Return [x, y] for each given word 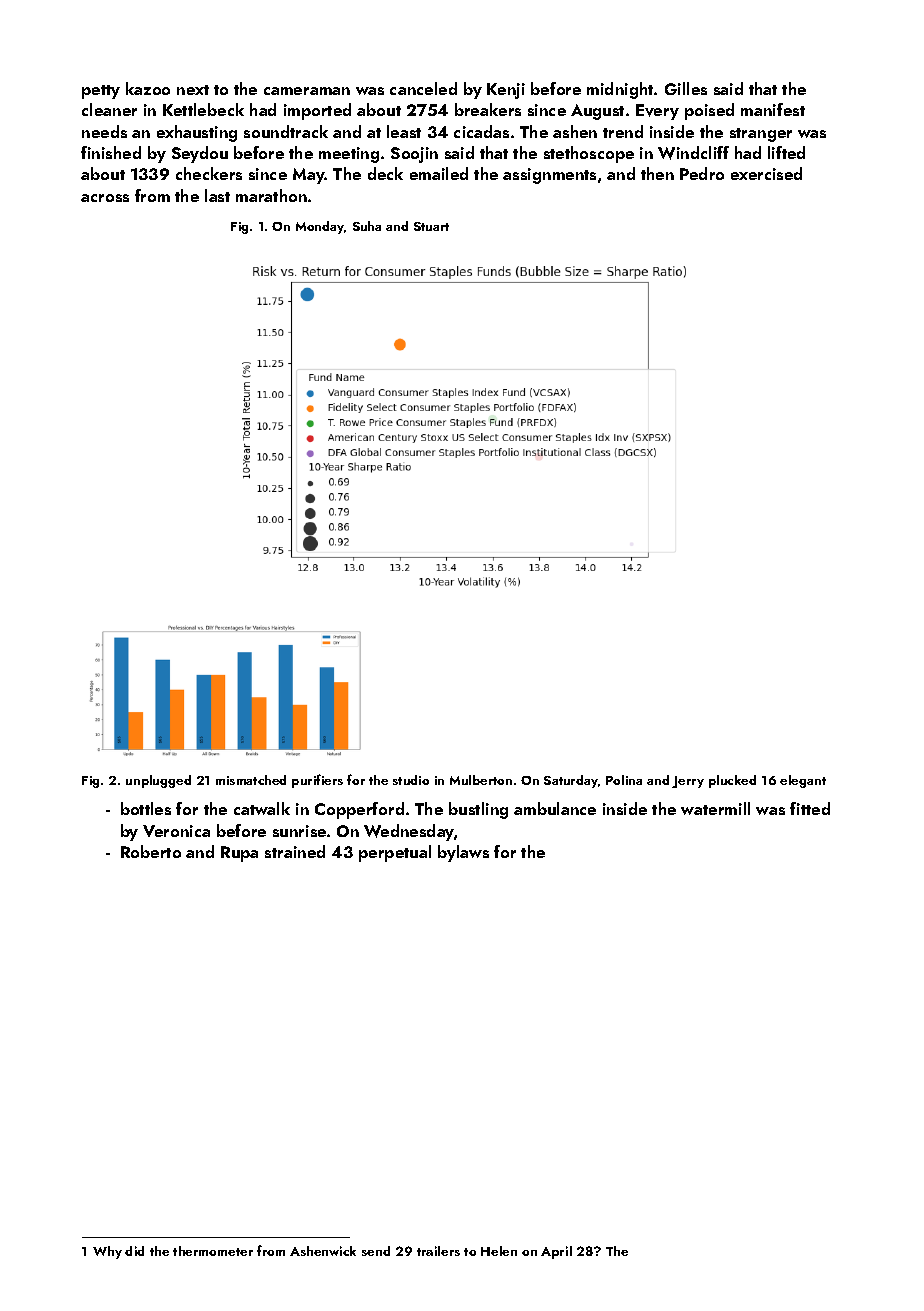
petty [101, 92]
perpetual [395, 853]
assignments [549, 176]
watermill [715, 808]
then [657, 173]
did [134, 1251]
